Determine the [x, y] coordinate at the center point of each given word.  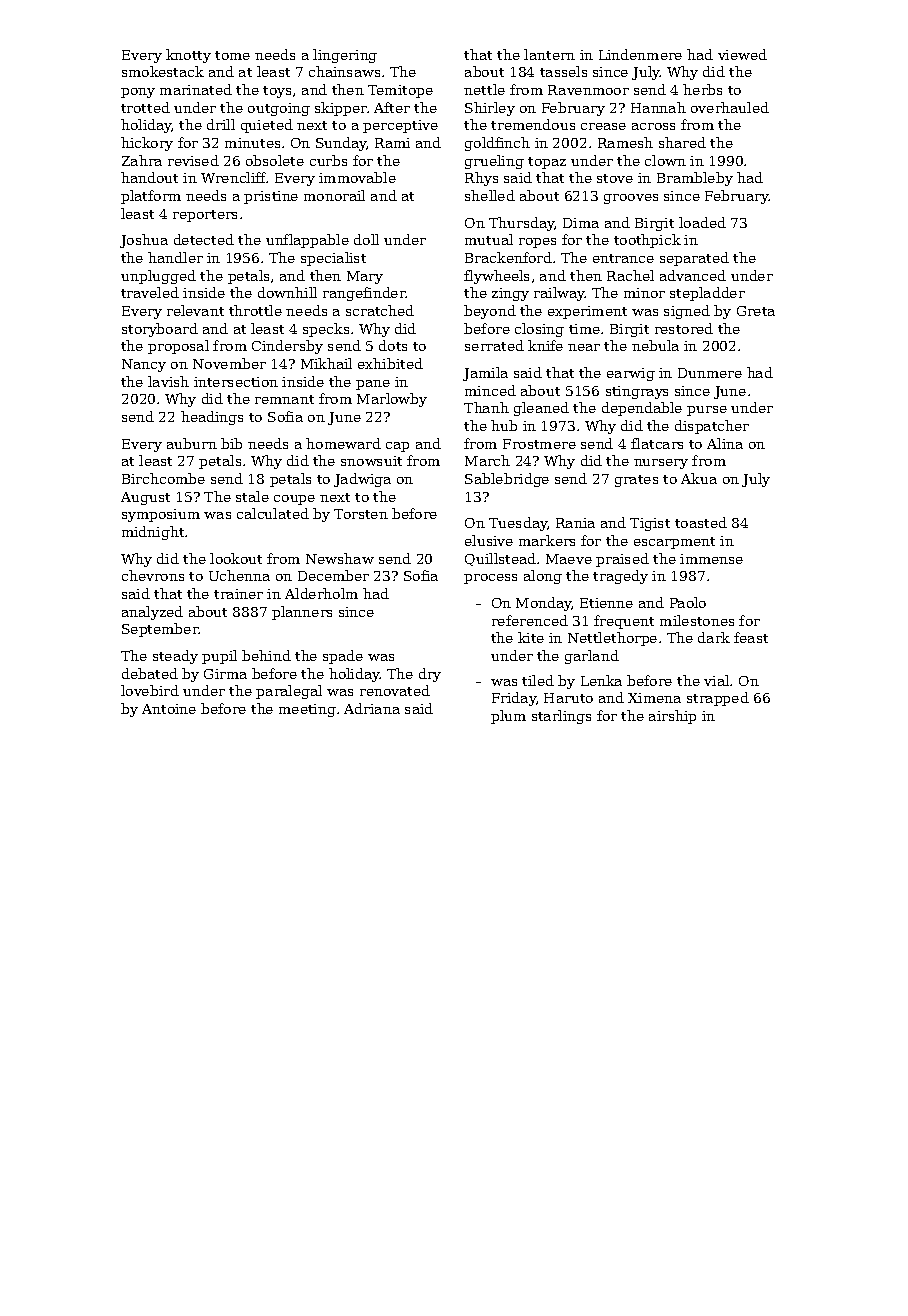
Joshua [144, 241]
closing [539, 330]
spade [343, 657]
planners [302, 613]
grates [636, 481]
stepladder [707, 294]
